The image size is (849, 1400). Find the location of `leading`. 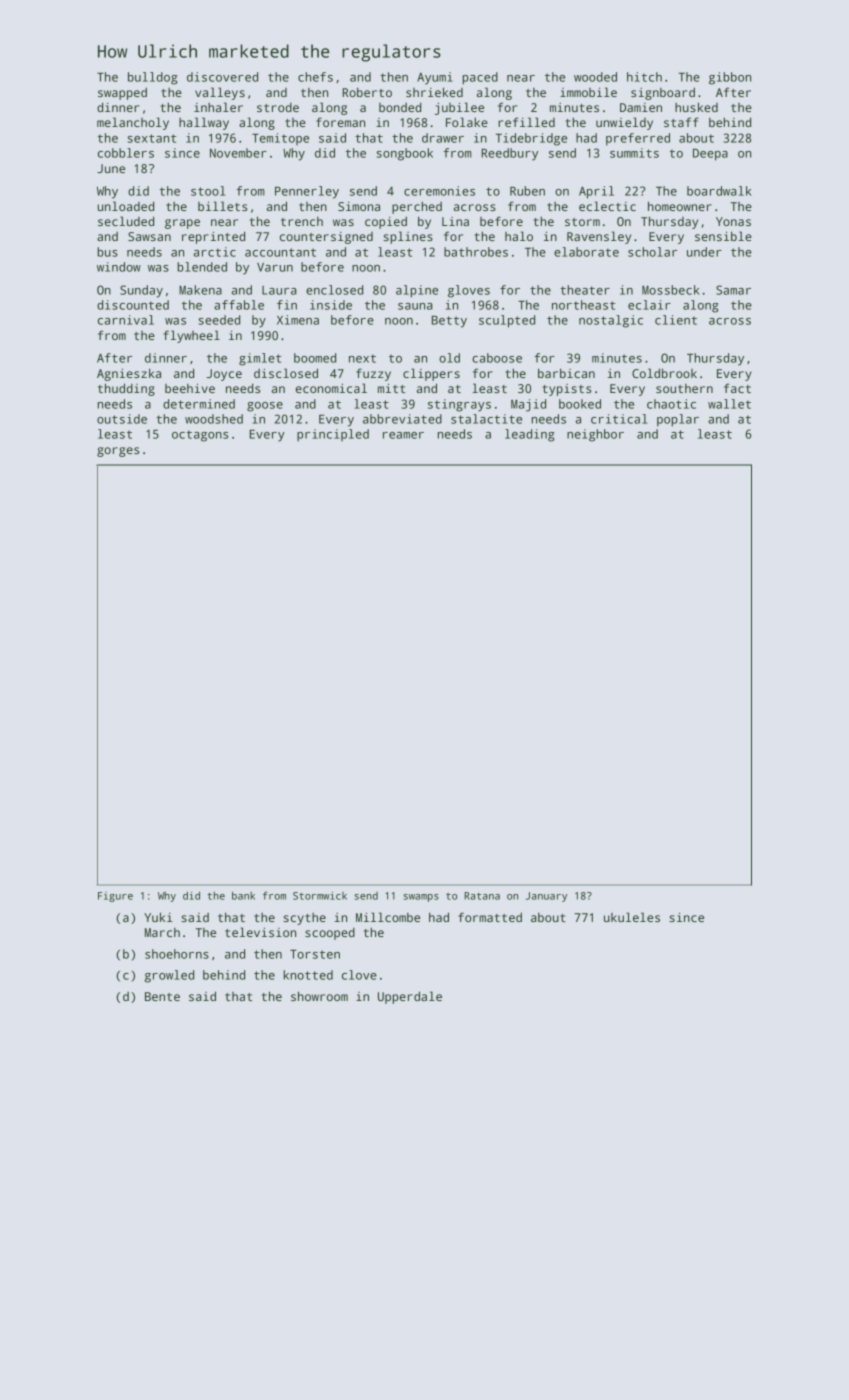

leading is located at coordinates (530, 435).
